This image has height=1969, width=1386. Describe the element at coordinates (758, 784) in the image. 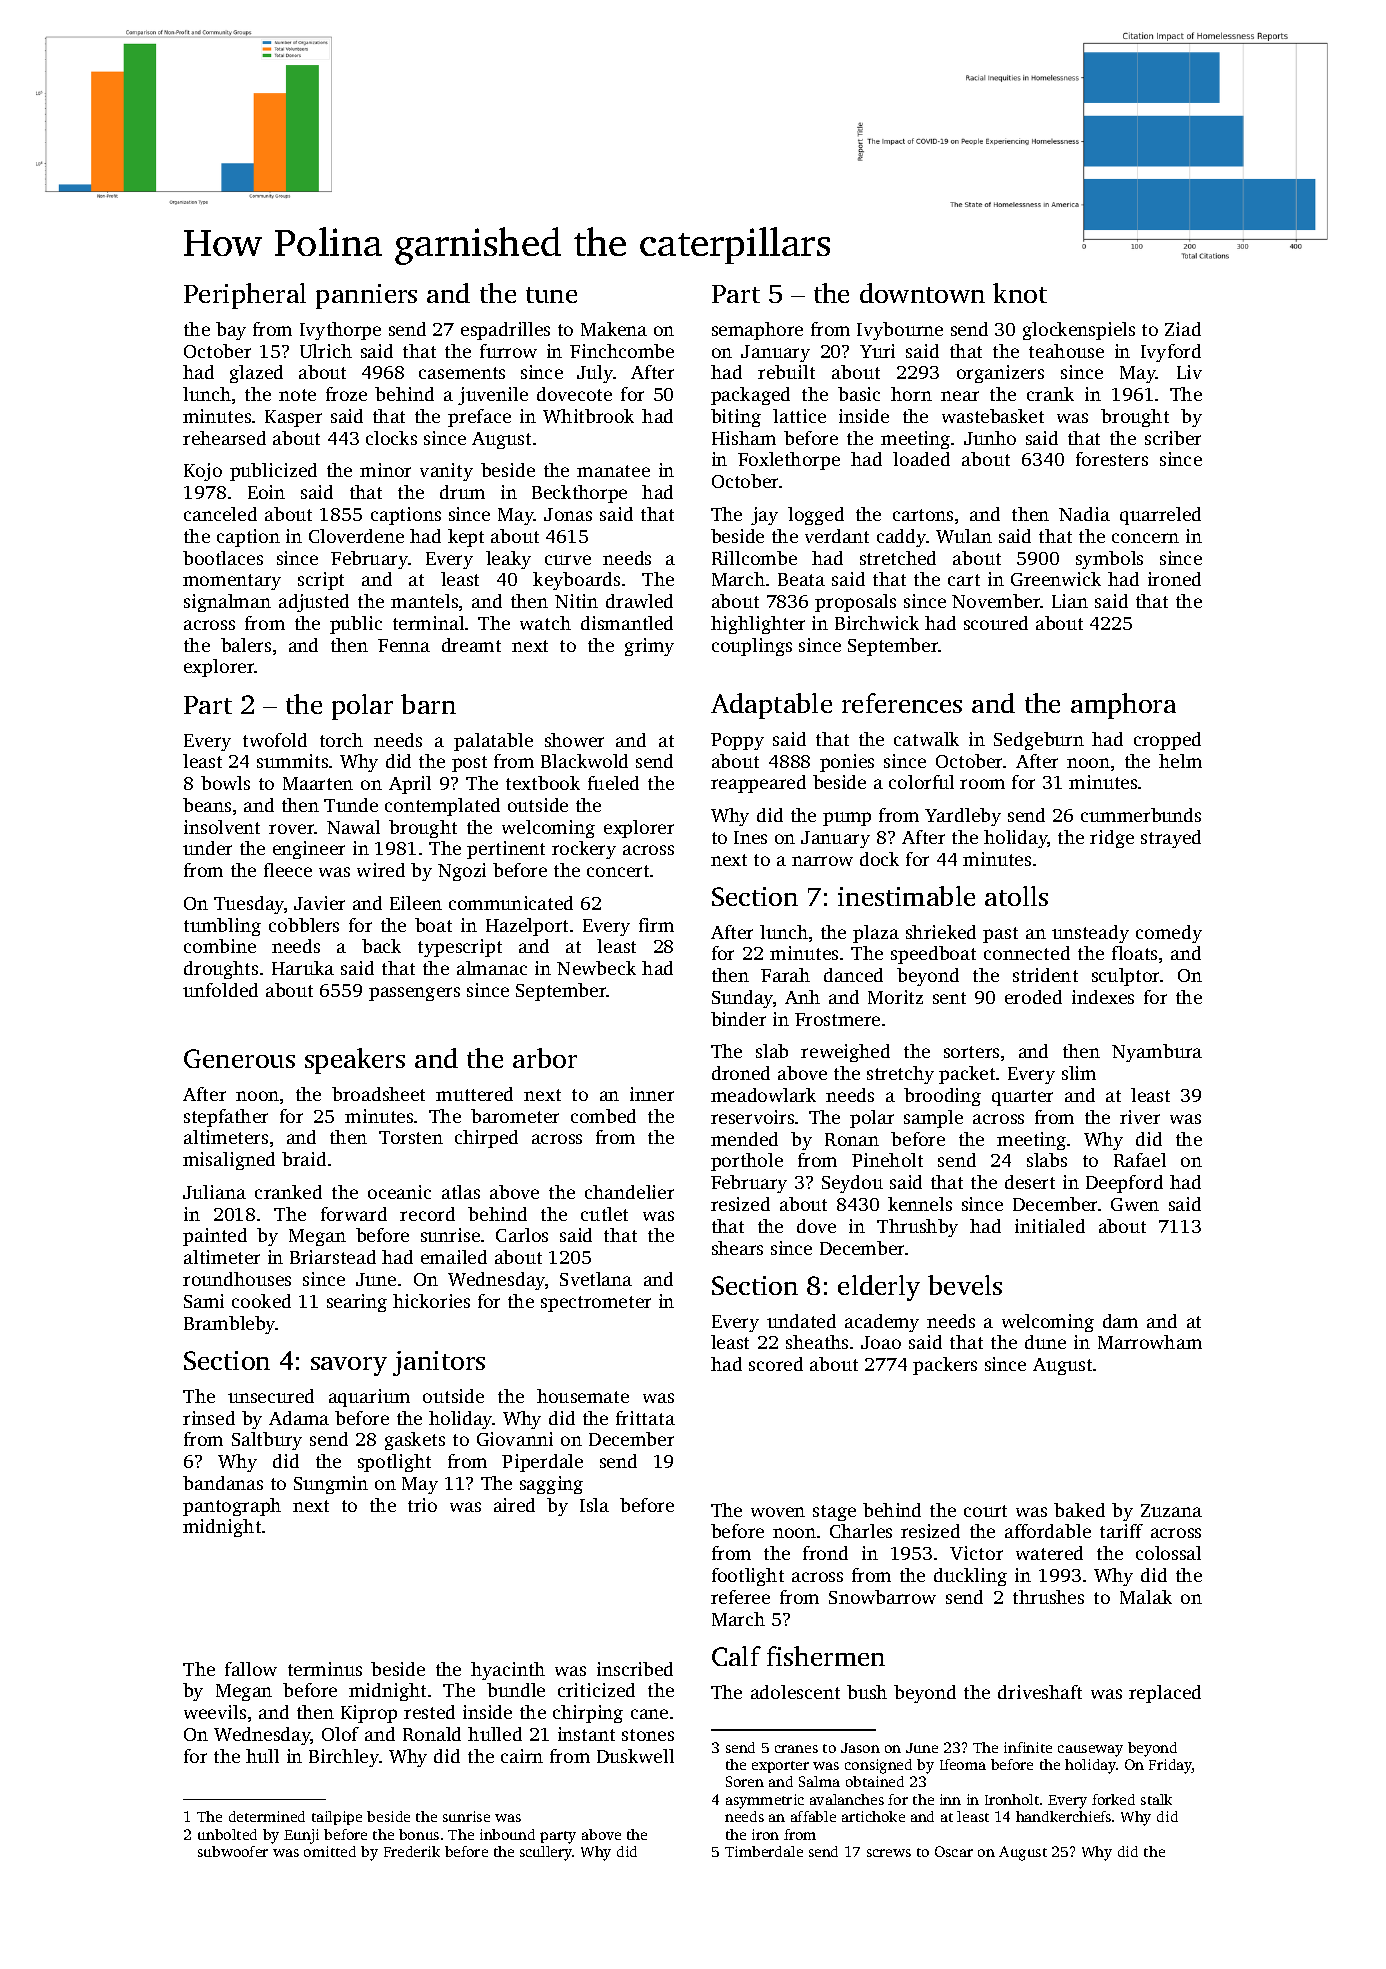

I see `reappeared` at that location.
